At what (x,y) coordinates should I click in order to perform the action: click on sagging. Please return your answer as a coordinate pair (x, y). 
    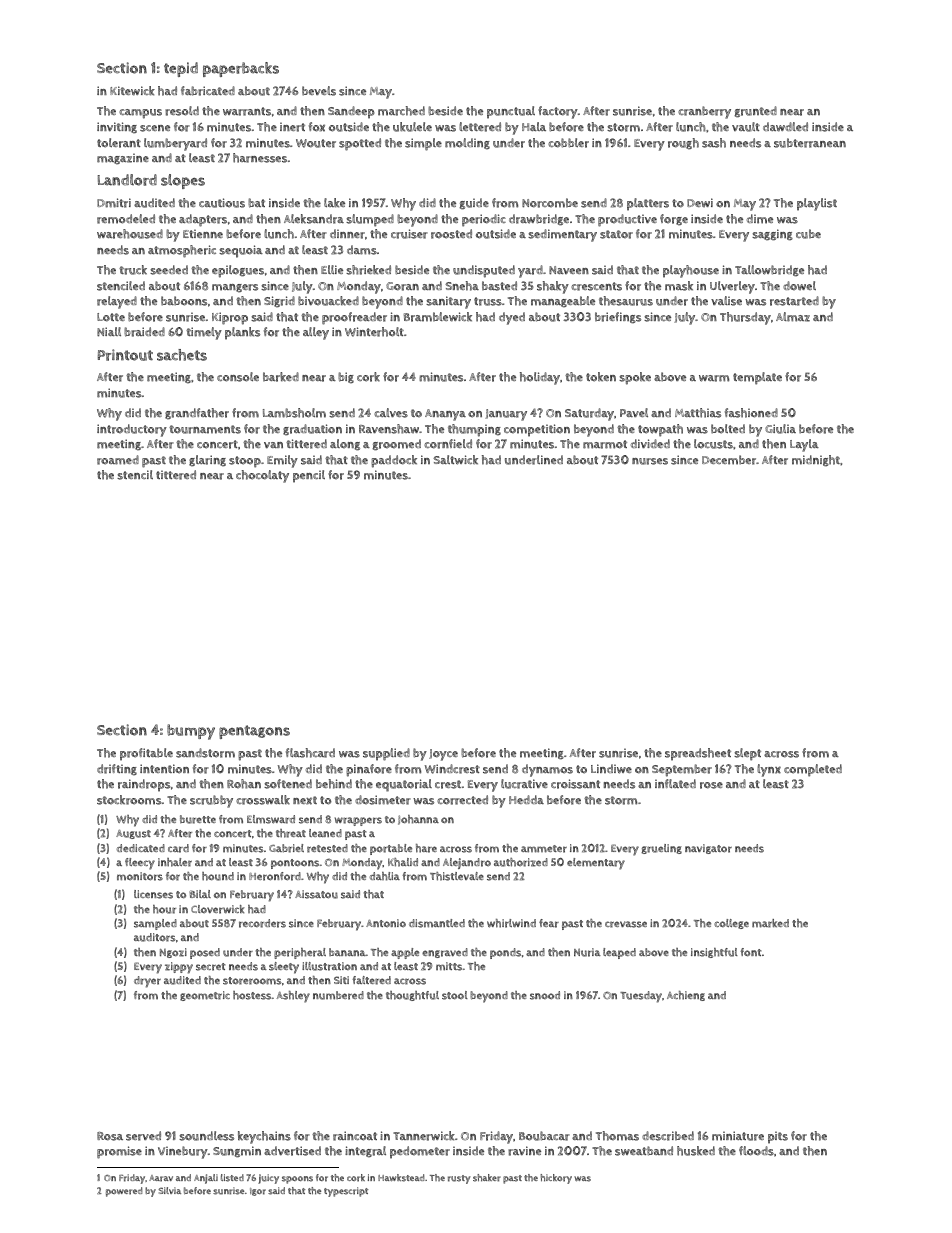
    Looking at the image, I should click on (772, 235).
